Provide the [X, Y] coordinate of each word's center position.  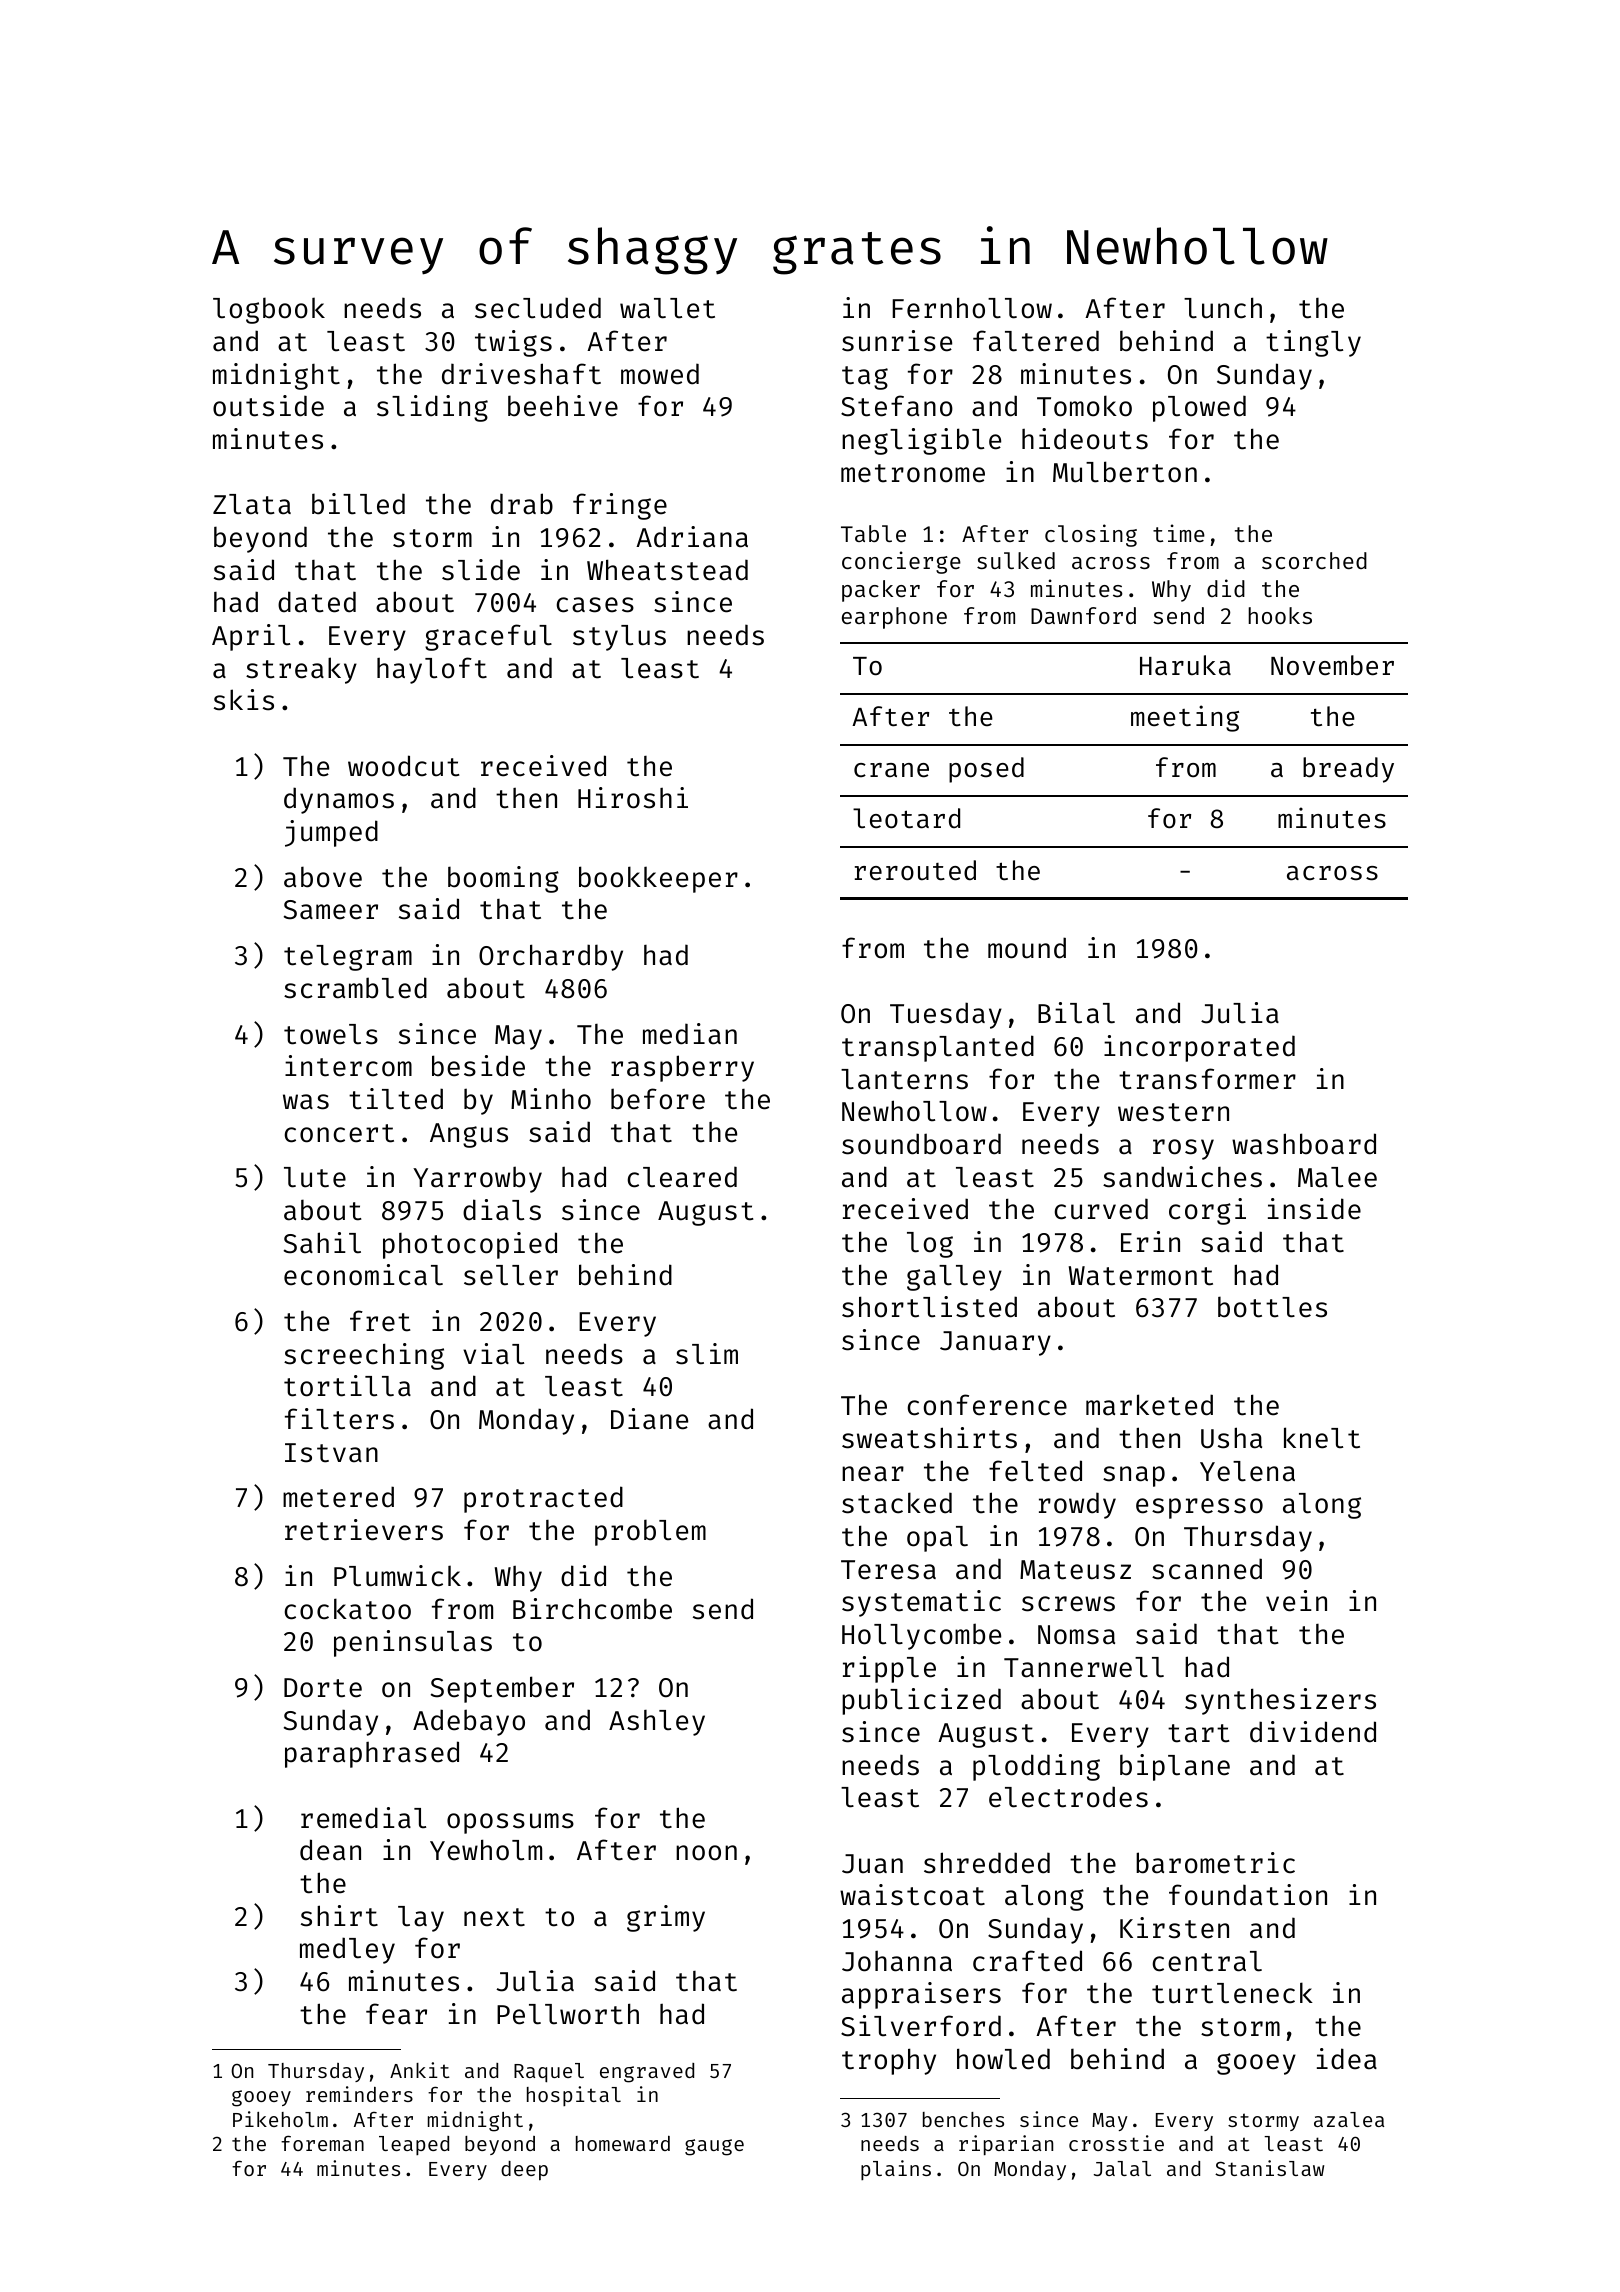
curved [1101, 1209]
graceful [488, 637]
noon [706, 1853]
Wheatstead [667, 570]
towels [331, 1034]
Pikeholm [280, 2119]
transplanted [938, 1048]
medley [347, 1950]
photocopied [470, 1245]
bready [1348, 770]
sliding [432, 408]
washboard [1304, 1144]
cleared [682, 1177]
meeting [1185, 718]
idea [1347, 2059]
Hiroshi [633, 798]
